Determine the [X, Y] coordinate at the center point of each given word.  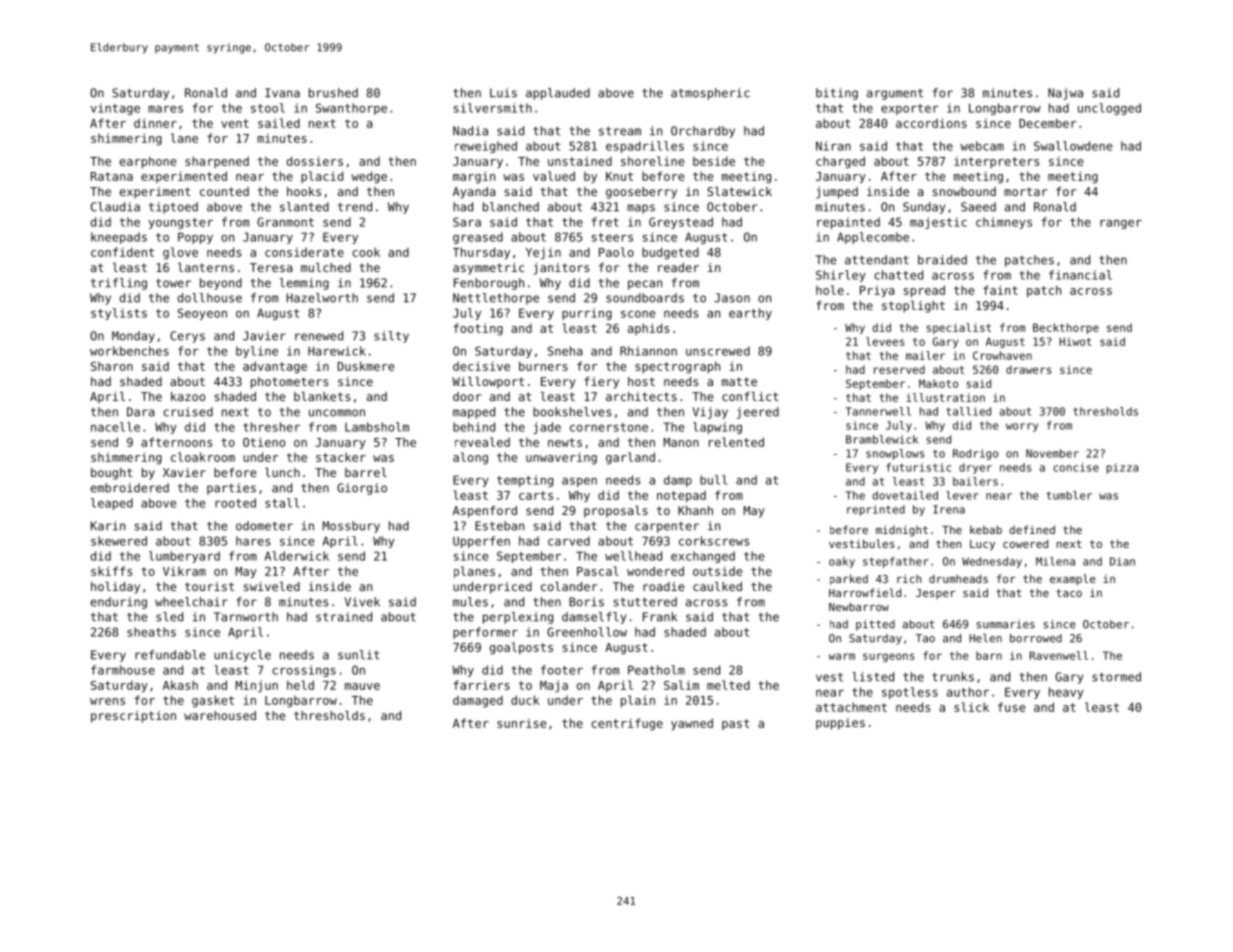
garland [630, 458]
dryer [975, 468]
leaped [112, 504]
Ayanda [474, 193]
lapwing [717, 428]
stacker [341, 457]
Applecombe [873, 238]
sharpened [217, 162]
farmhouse [123, 670]
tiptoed [173, 208]
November [1052, 453]
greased [478, 238]
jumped [837, 193]
